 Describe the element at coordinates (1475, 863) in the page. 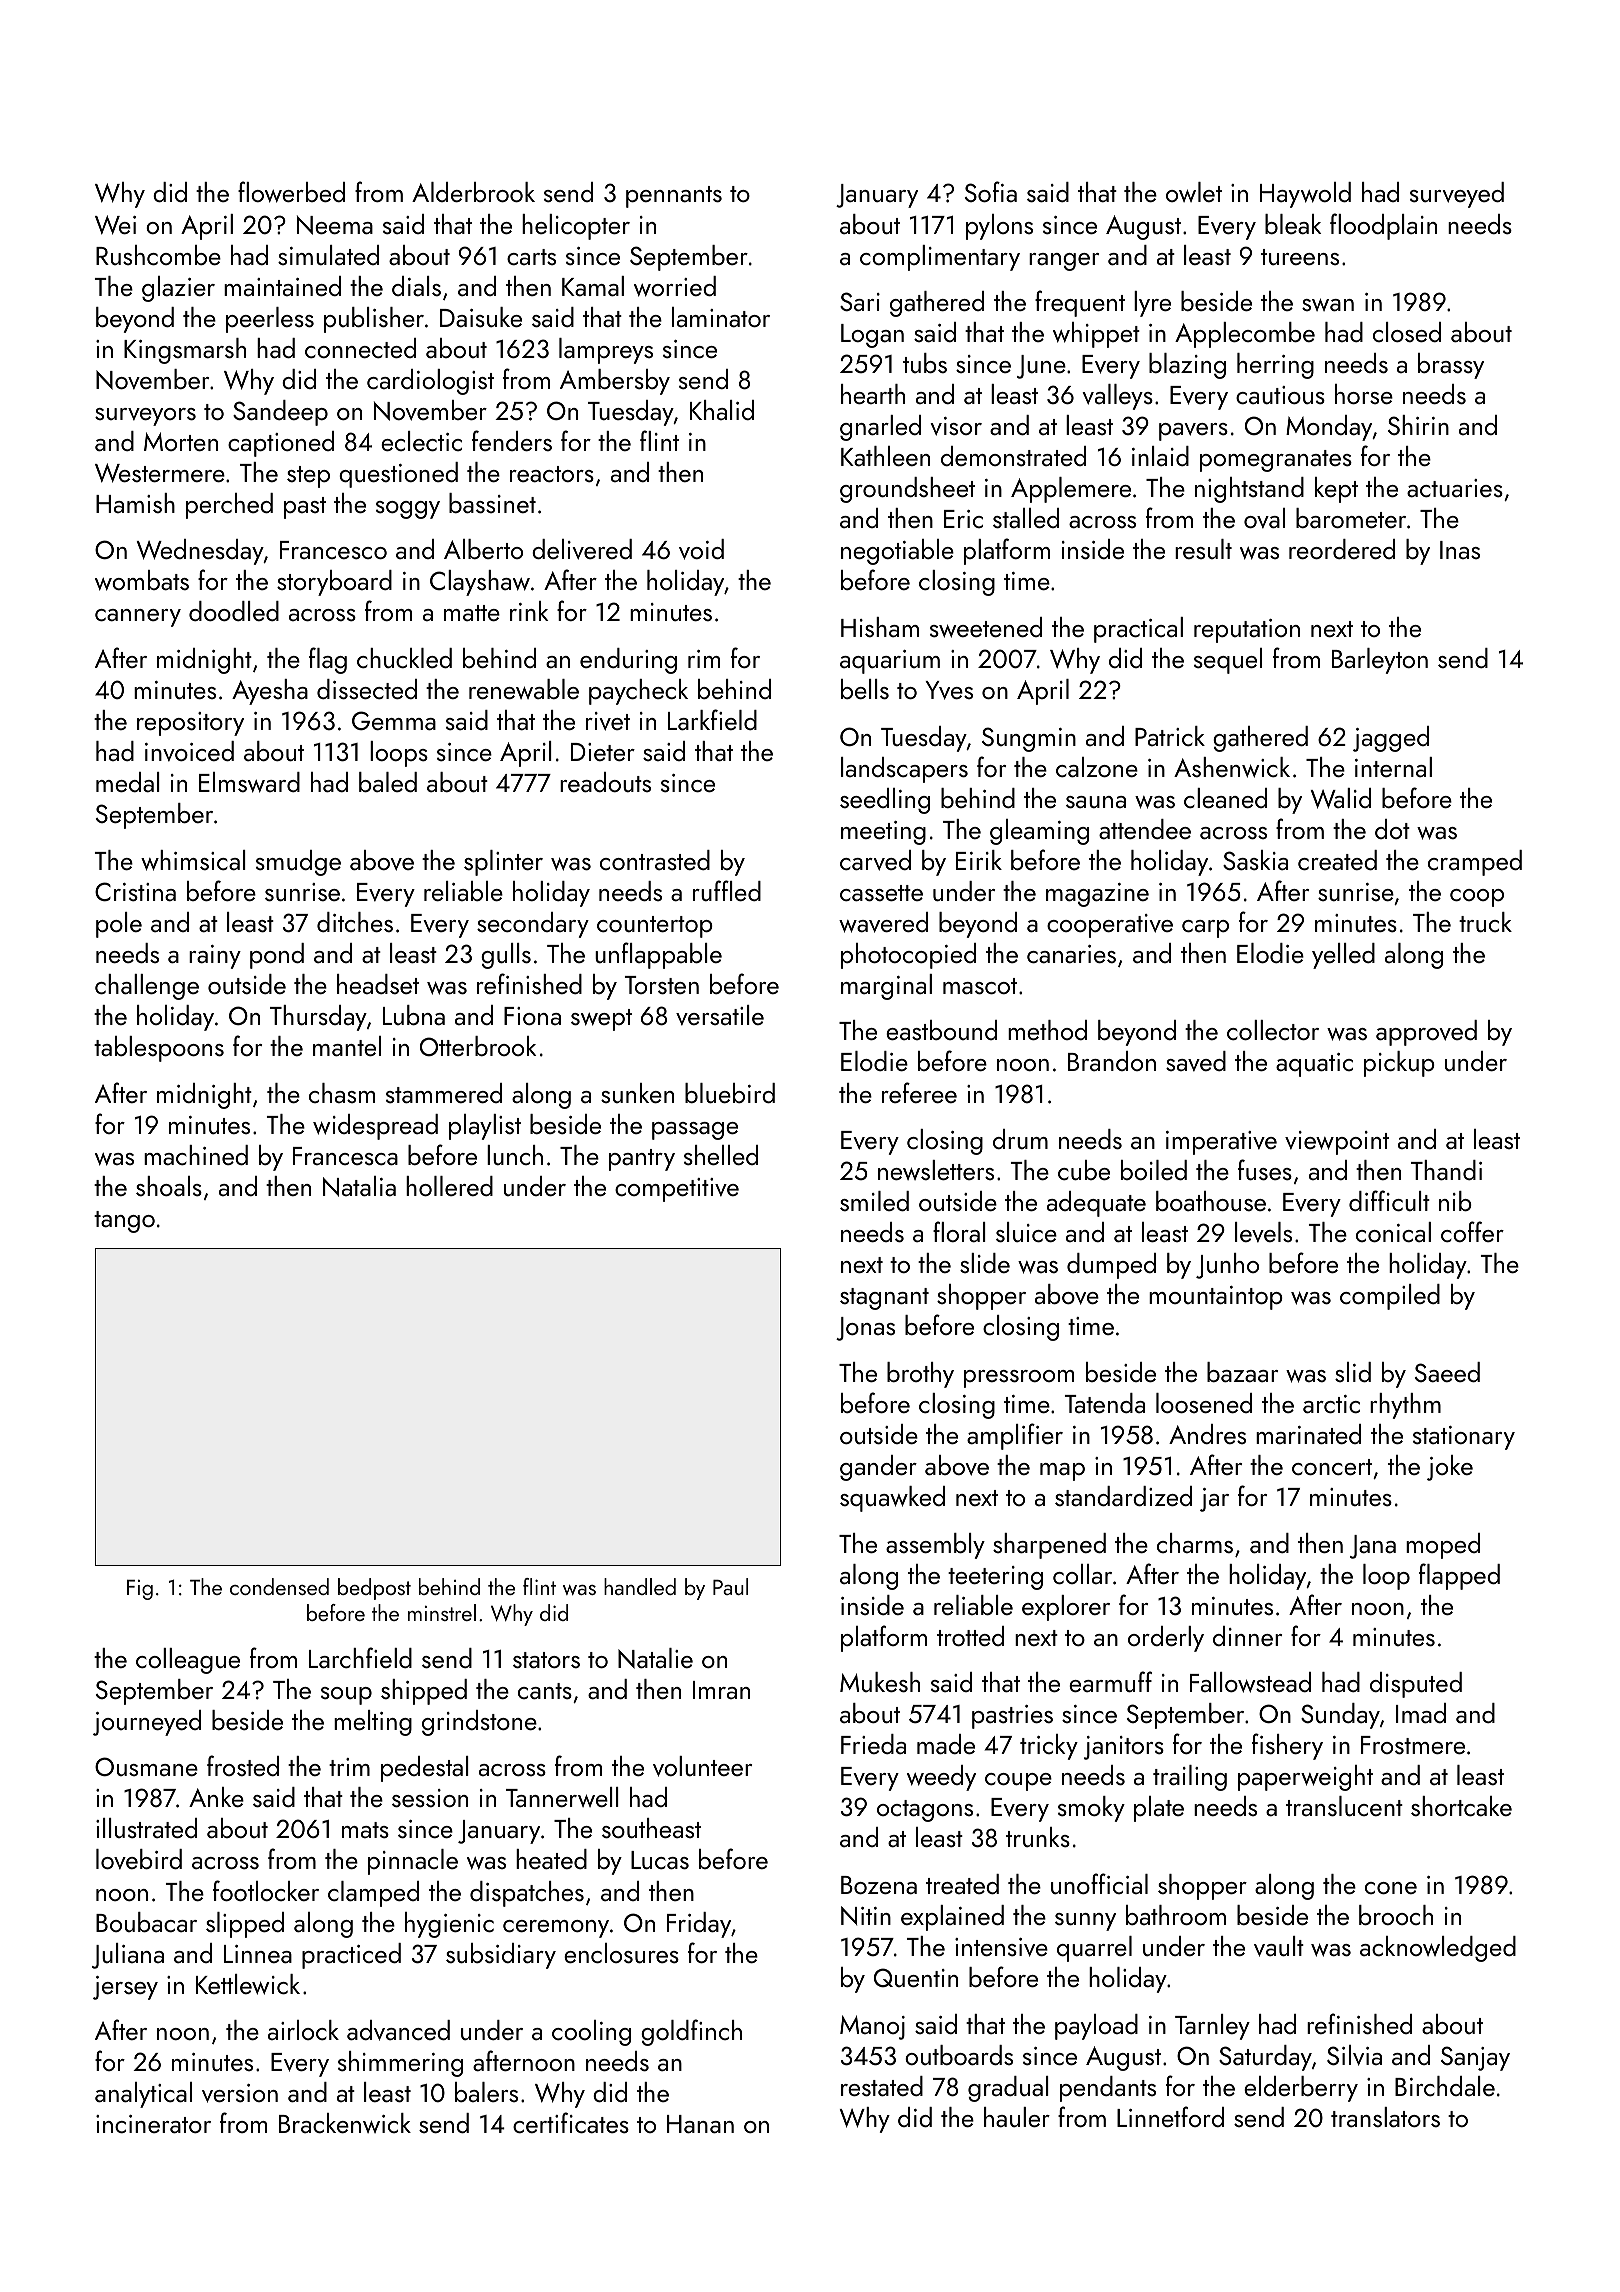

I see `cramped` at that location.
